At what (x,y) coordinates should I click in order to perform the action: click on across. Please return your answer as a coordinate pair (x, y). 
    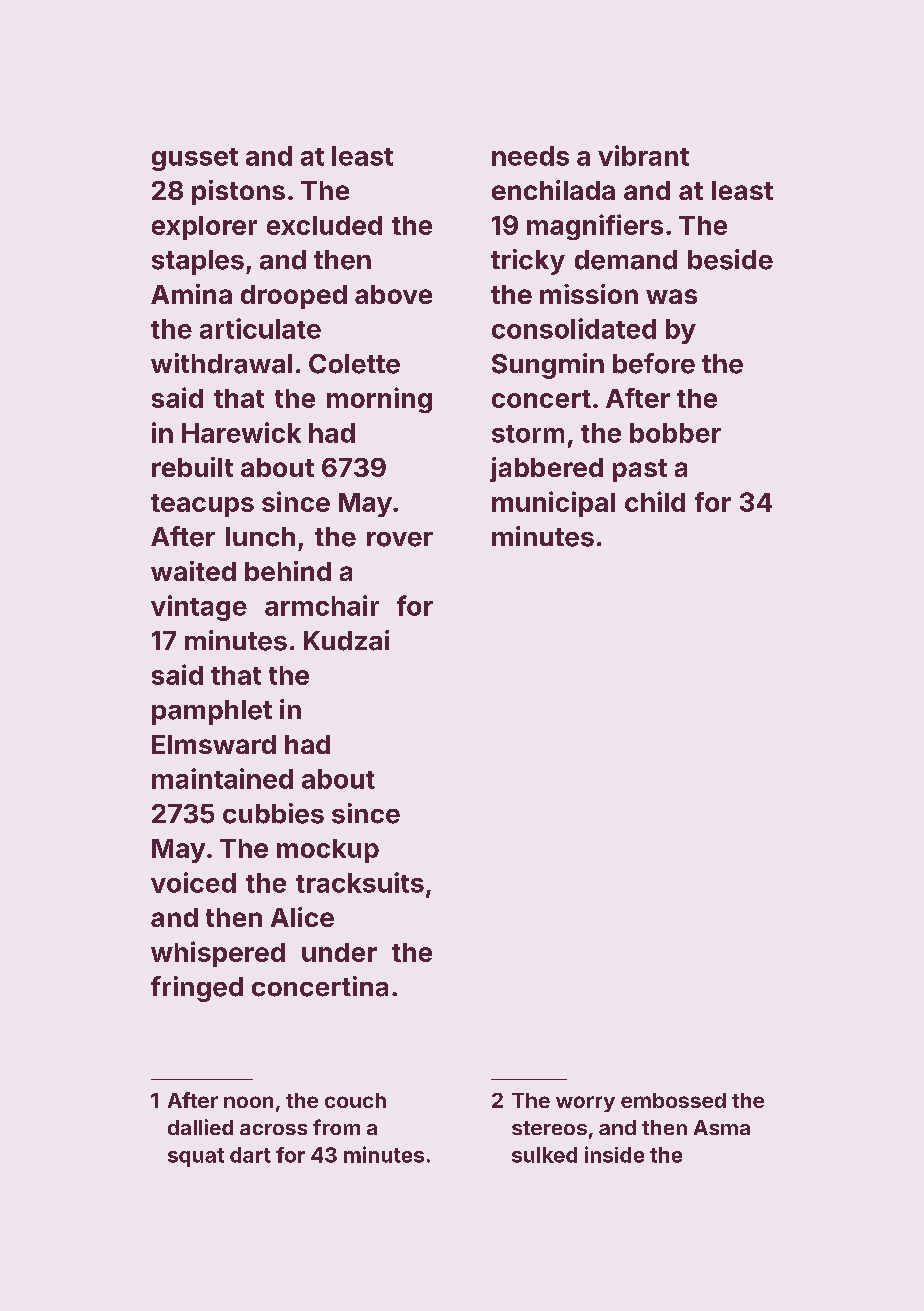
    Looking at the image, I should click on (273, 1129).
